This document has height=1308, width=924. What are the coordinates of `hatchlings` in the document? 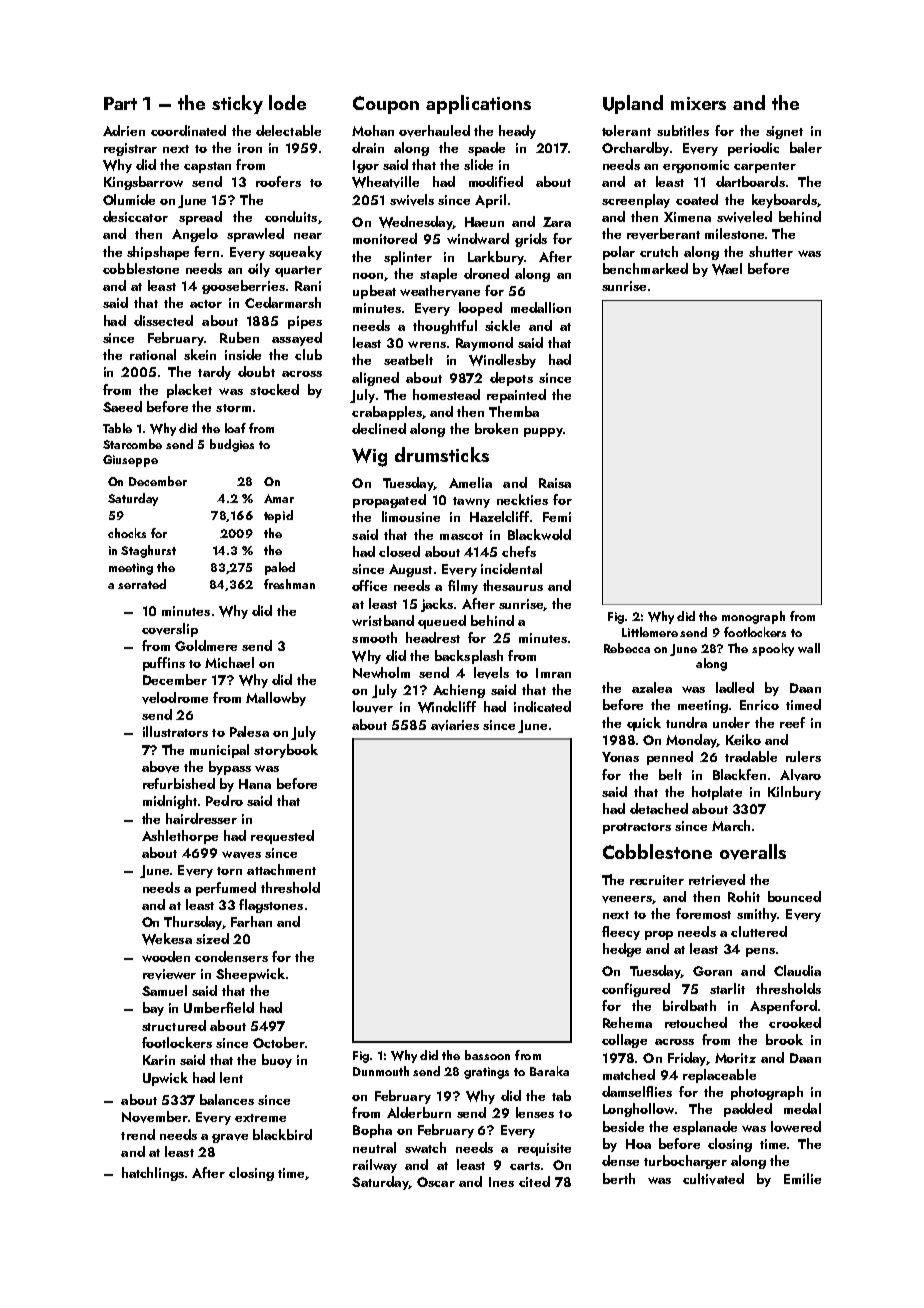 It's located at (153, 1174).
